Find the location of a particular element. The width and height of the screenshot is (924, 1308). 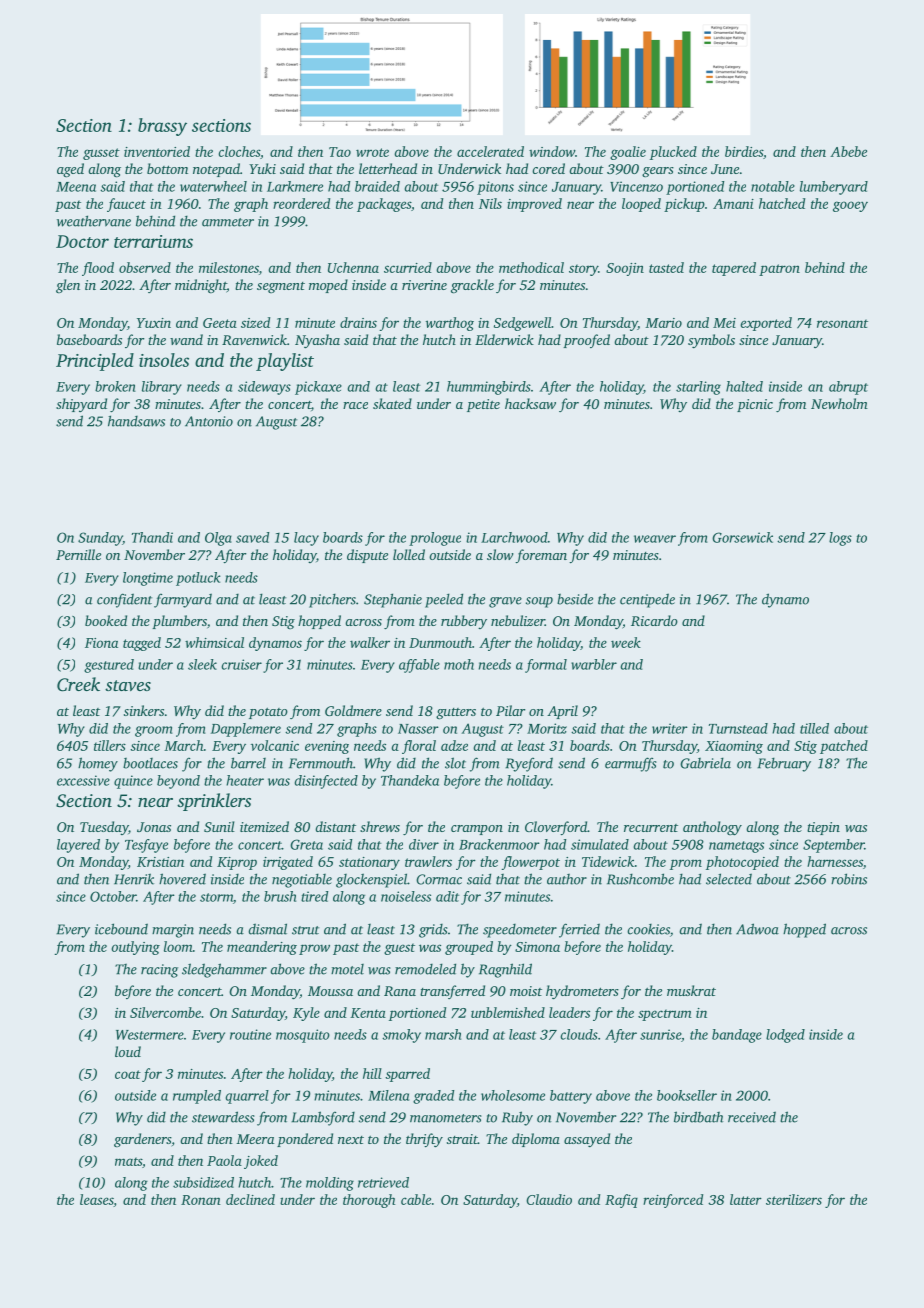

exported is located at coordinates (766, 324).
